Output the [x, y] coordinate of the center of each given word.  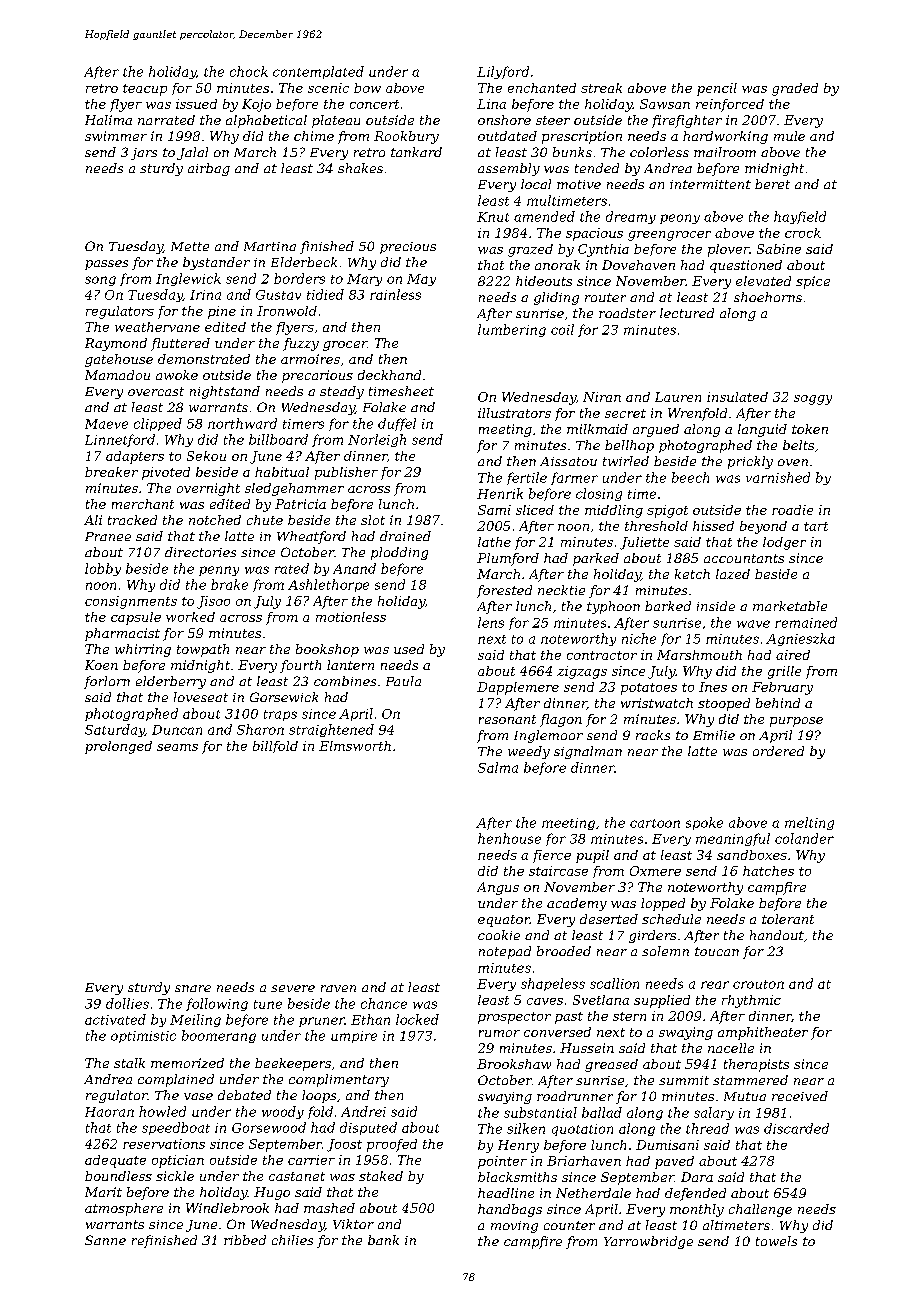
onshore [504, 120]
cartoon [655, 823]
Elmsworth [355, 746]
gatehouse [119, 360]
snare [193, 988]
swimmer [116, 136]
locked [417, 1019]
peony [680, 219]
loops [319, 1096]
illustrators [514, 413]
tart [816, 526]
